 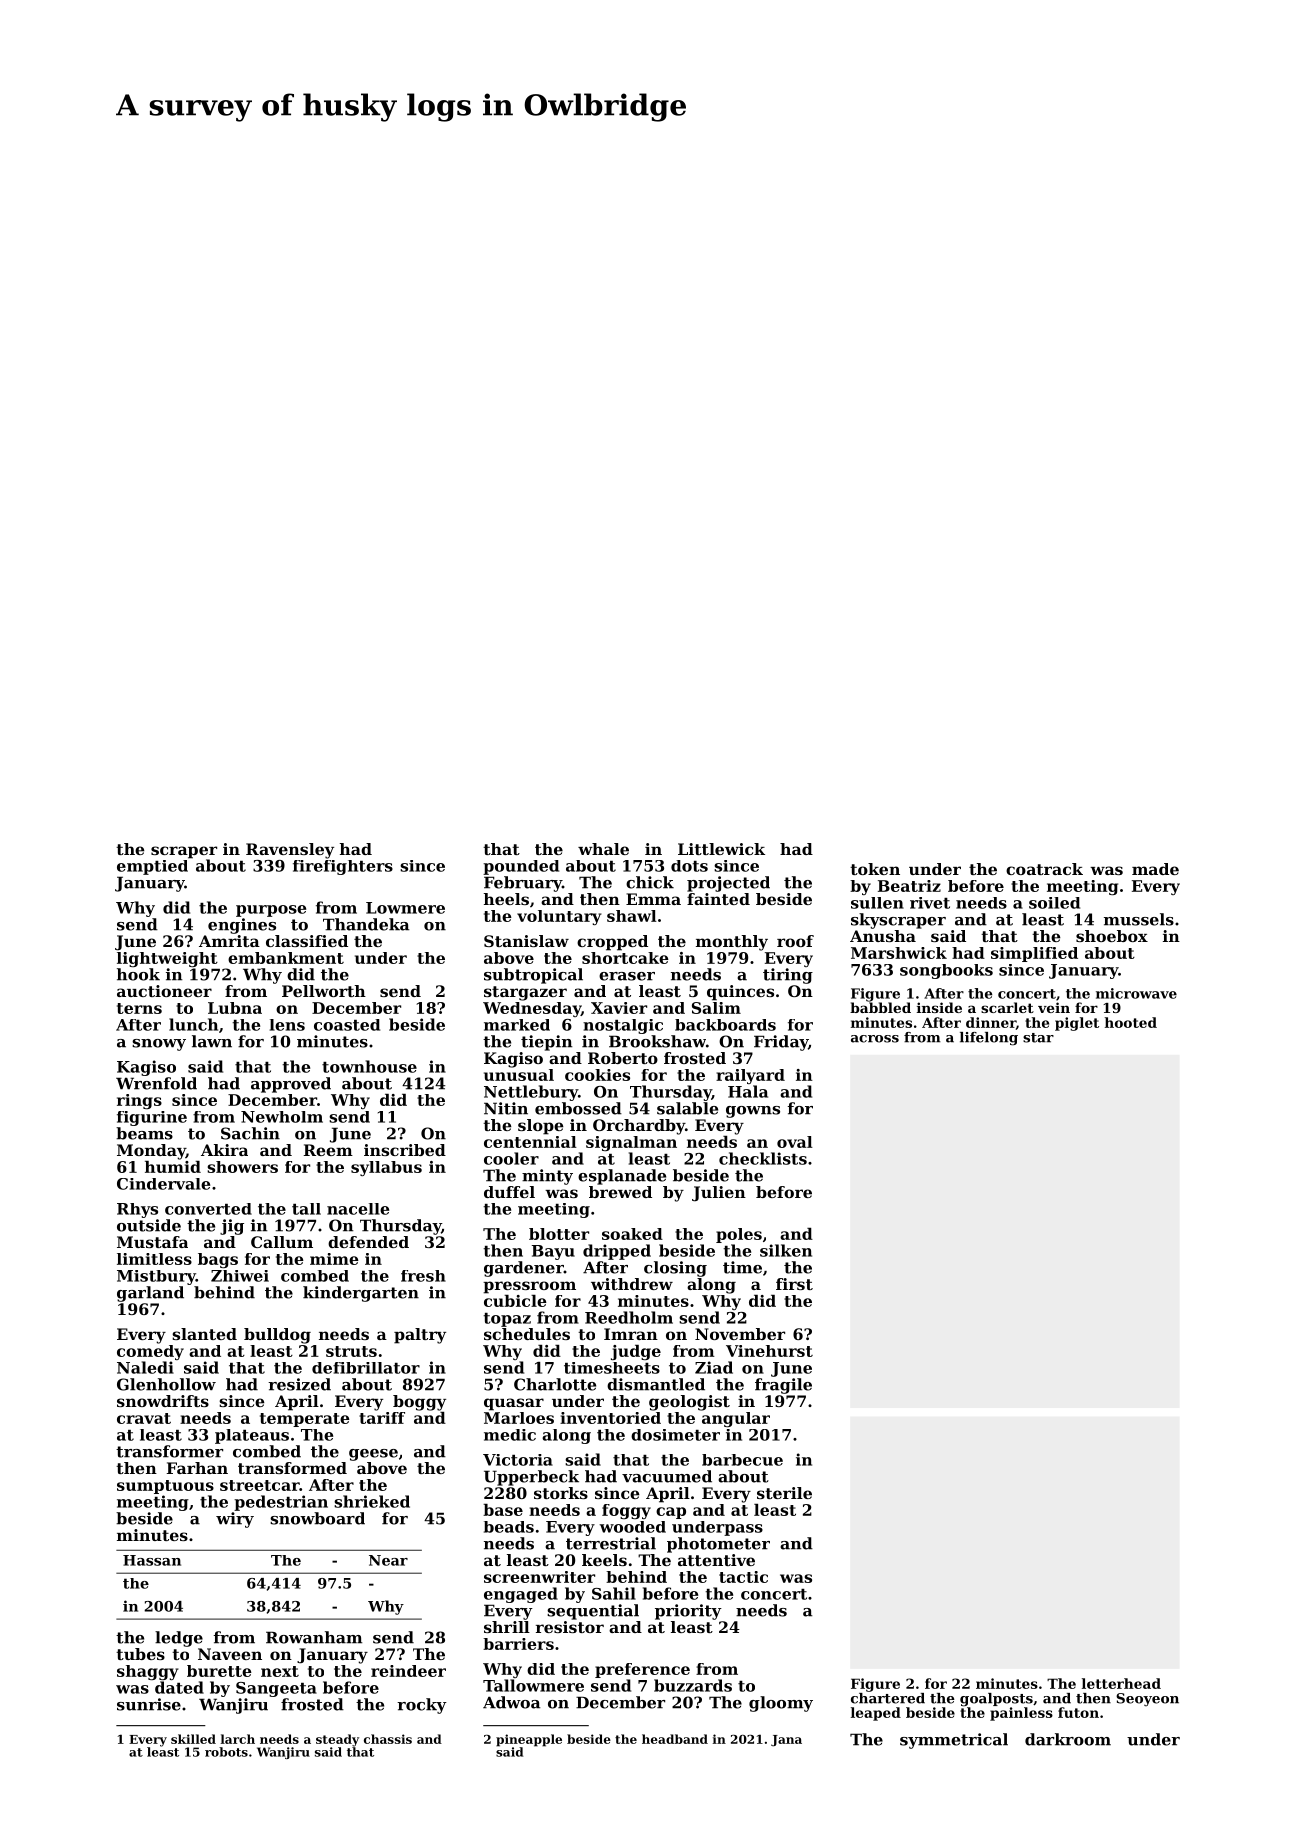 What do you see at coordinates (1155, 869) in the page?
I see `made` at bounding box center [1155, 869].
